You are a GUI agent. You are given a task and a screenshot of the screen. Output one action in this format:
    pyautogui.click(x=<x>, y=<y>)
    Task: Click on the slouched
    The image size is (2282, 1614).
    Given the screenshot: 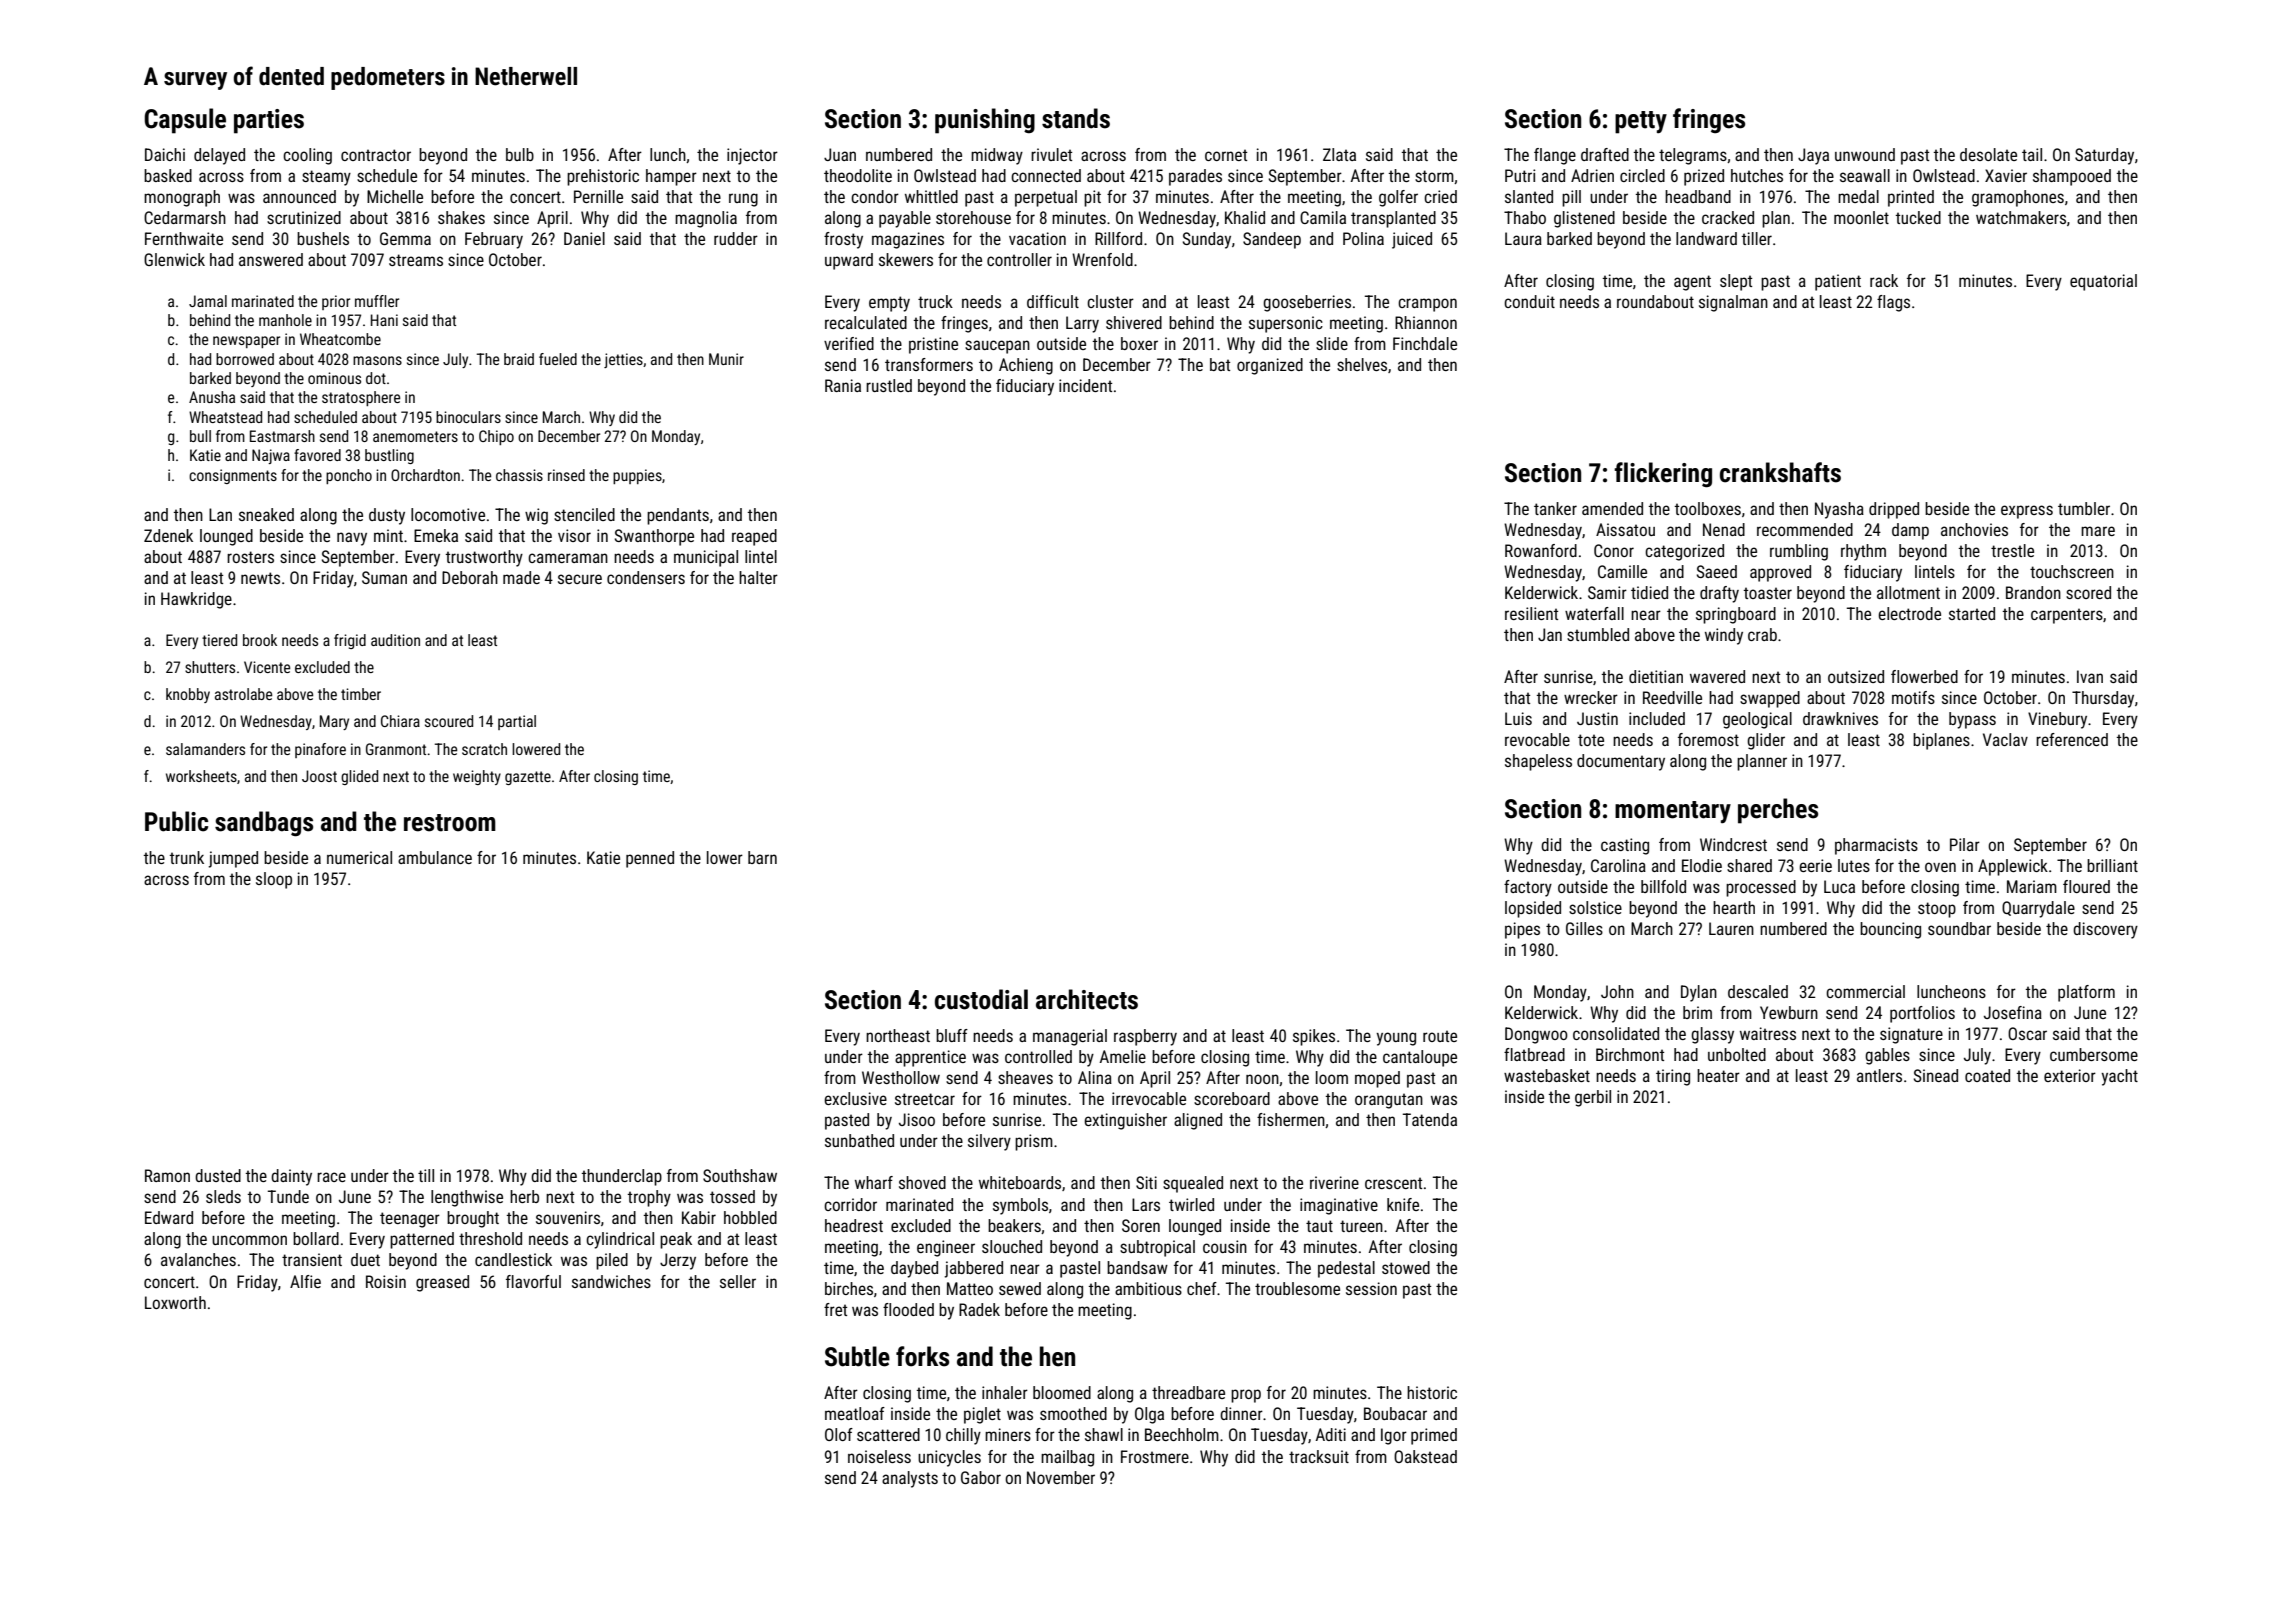 What is the action you would take?
    pyautogui.click(x=1012, y=1246)
